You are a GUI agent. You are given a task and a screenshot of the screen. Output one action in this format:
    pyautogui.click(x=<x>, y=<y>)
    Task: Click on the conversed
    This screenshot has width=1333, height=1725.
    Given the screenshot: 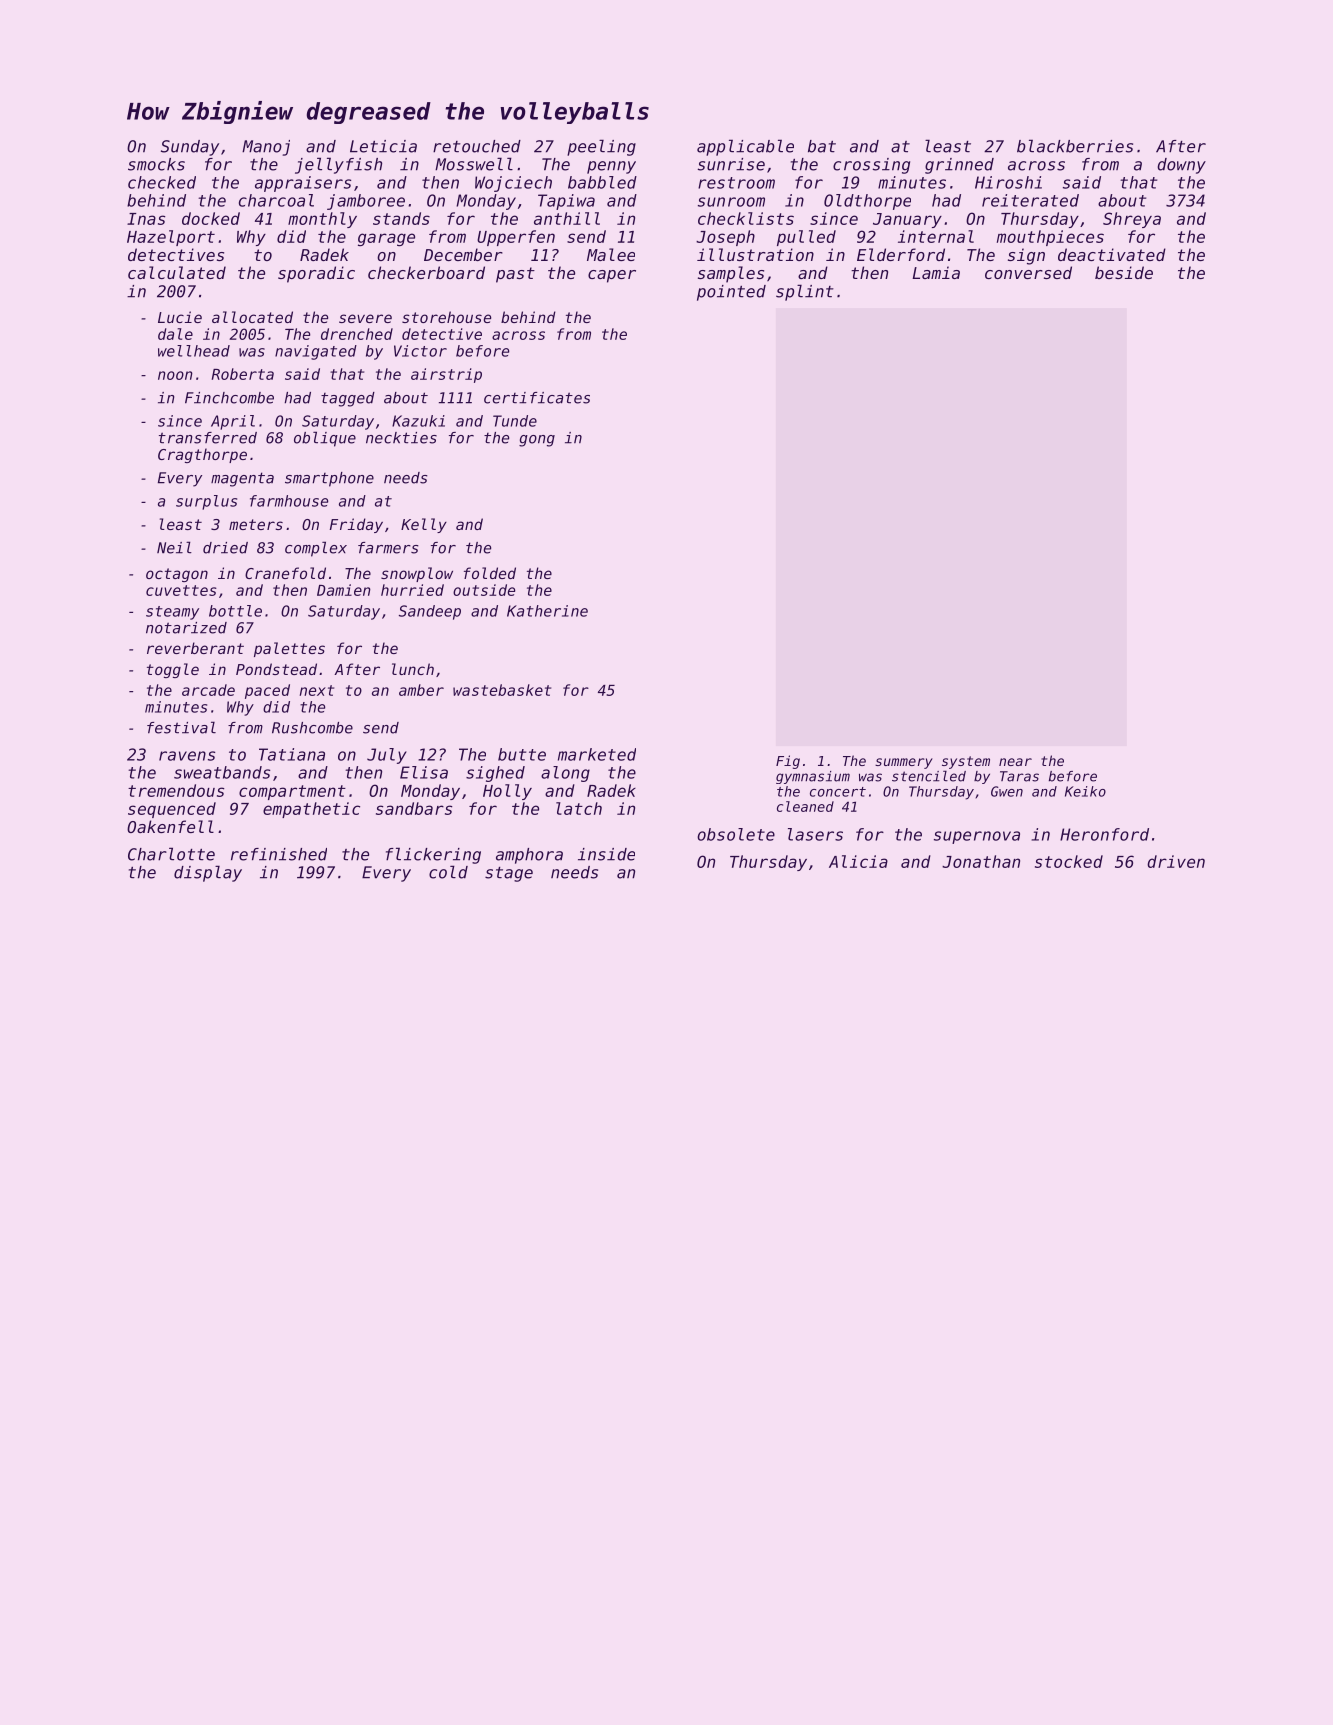 What is the action you would take?
    pyautogui.click(x=1028, y=272)
